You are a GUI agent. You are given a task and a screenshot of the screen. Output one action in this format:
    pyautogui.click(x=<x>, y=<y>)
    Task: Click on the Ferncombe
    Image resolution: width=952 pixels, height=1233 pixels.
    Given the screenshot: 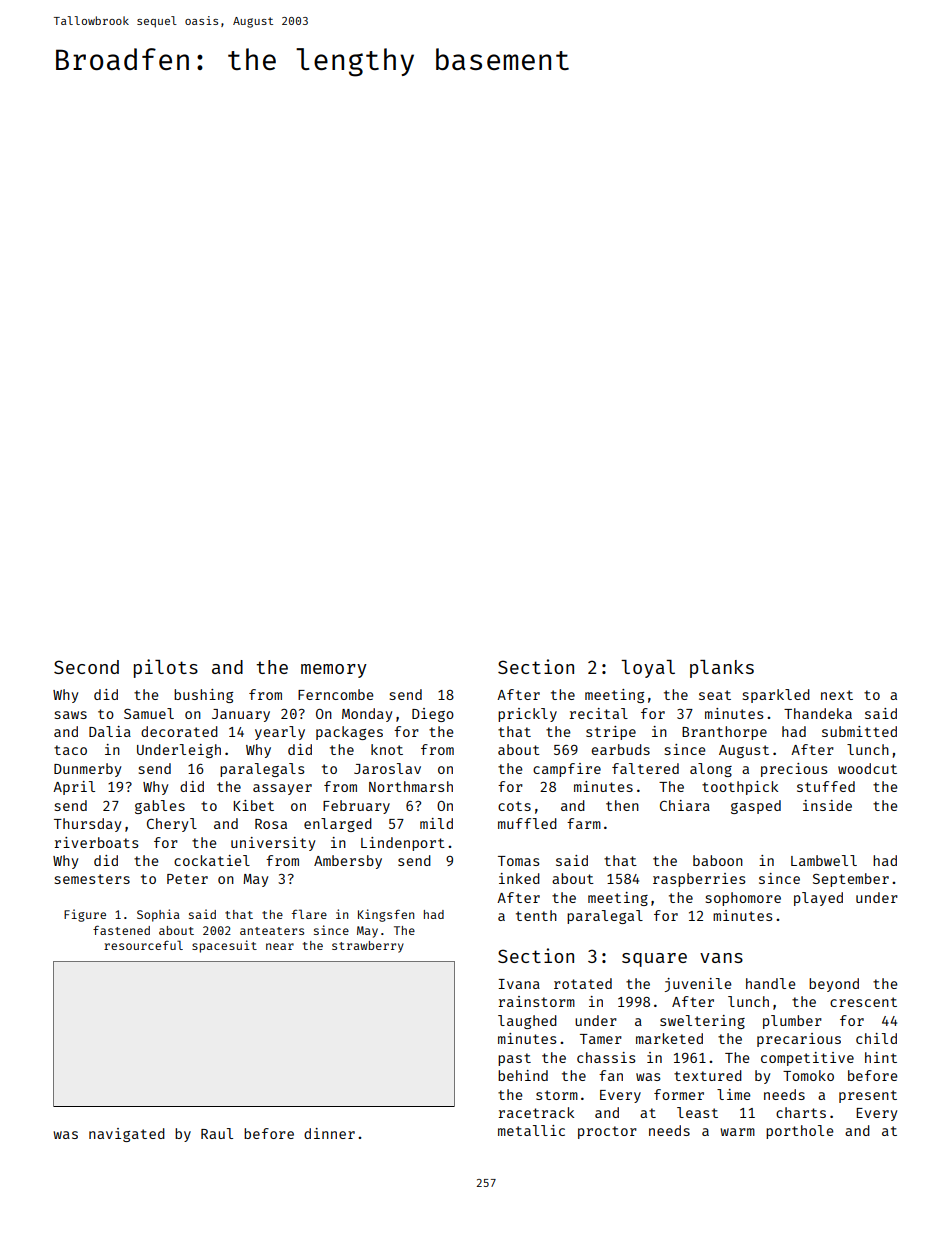 What is the action you would take?
    pyautogui.click(x=336, y=694)
